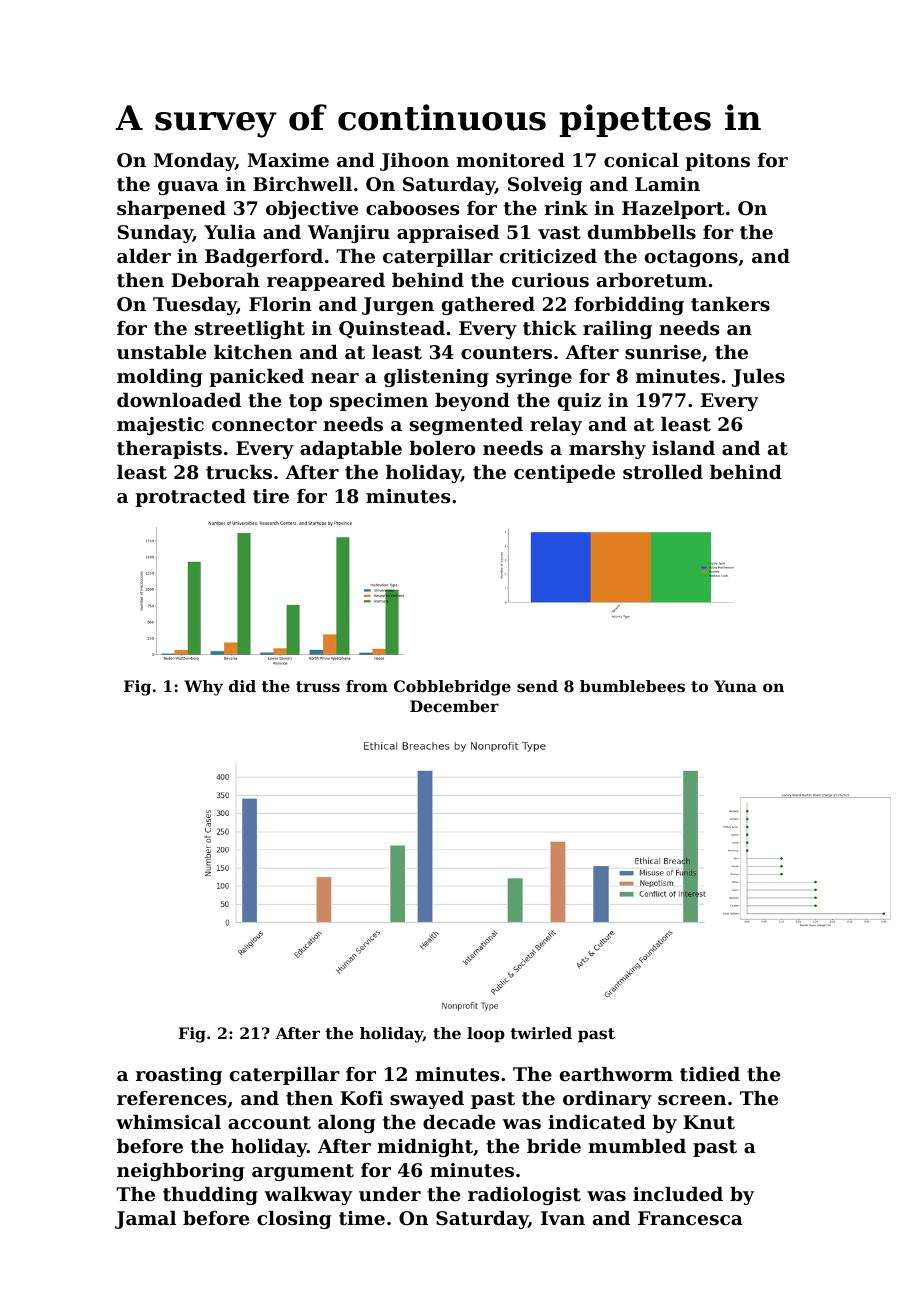  I want to click on bride, so click(554, 1146).
